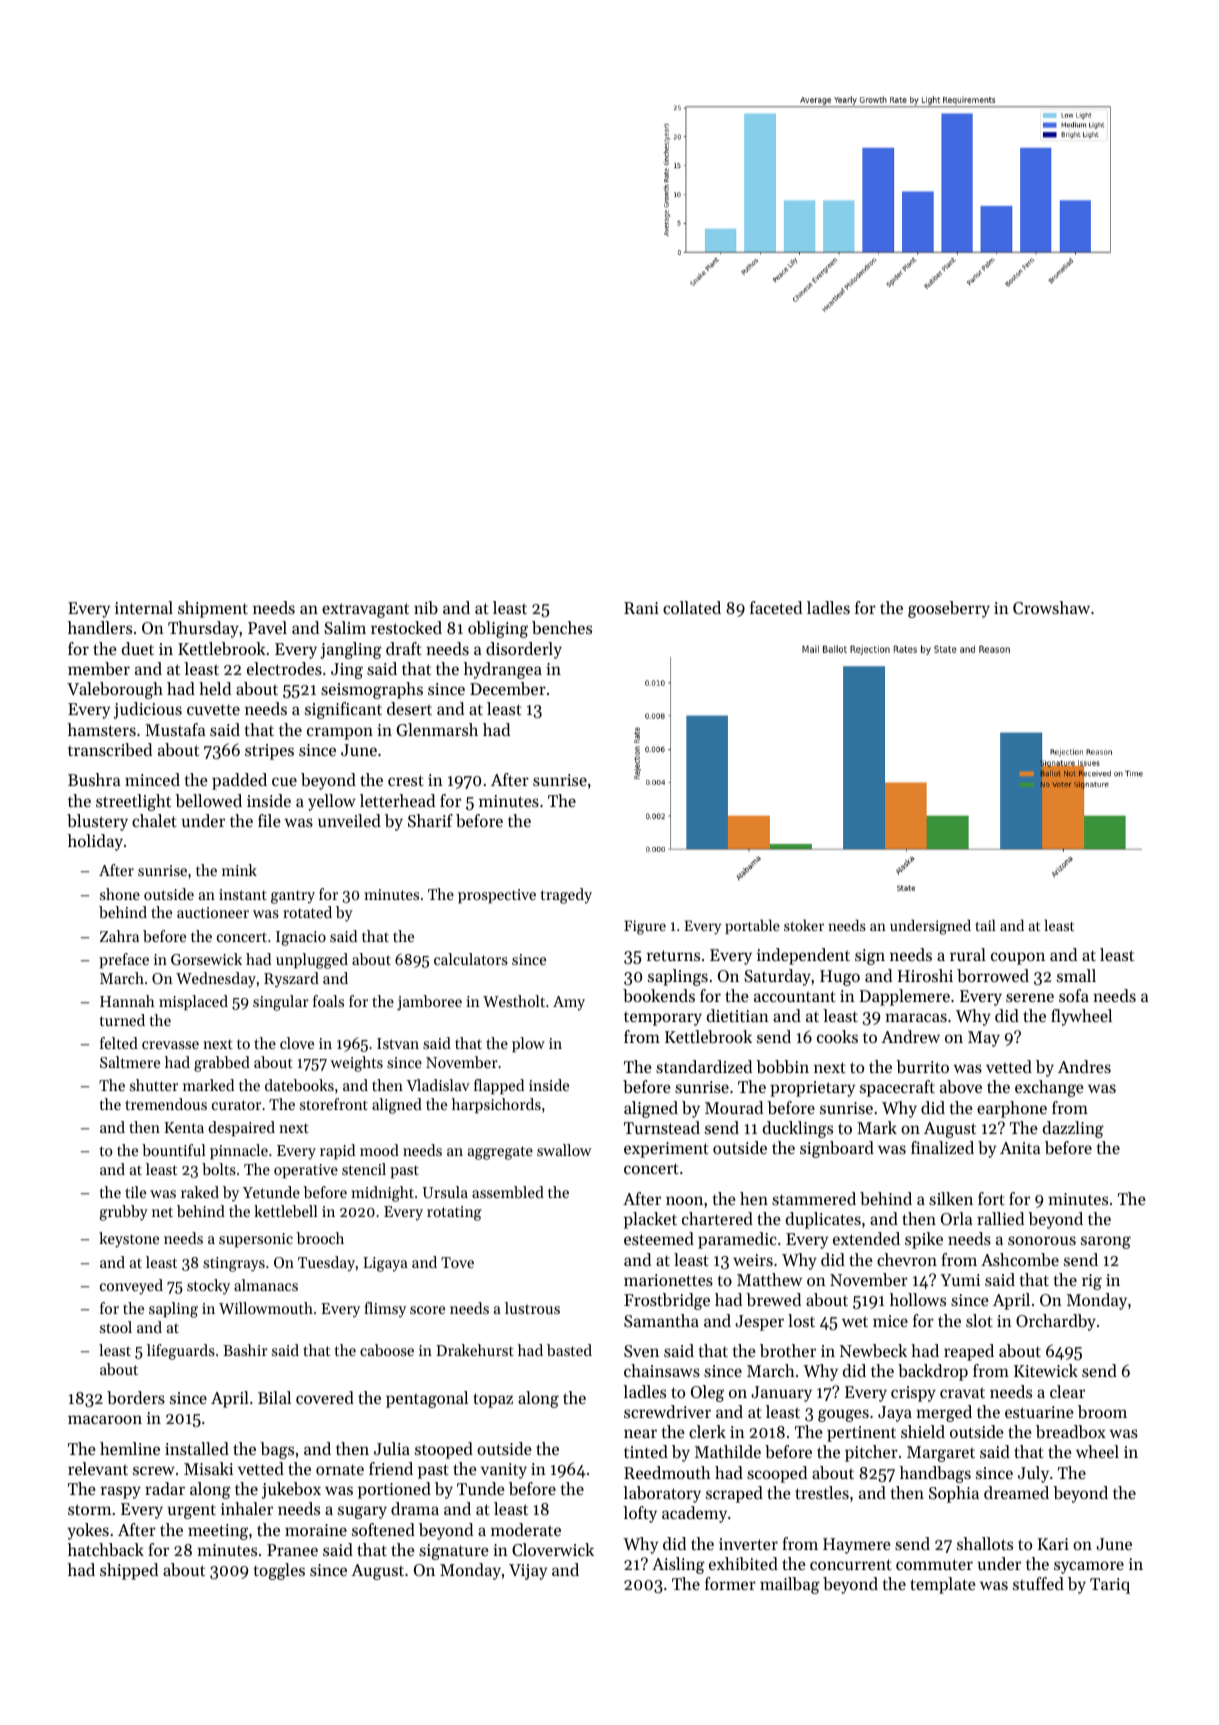 The height and width of the document is (1725, 1219). What do you see at coordinates (129, 1571) in the document?
I see `shipped` at bounding box center [129, 1571].
